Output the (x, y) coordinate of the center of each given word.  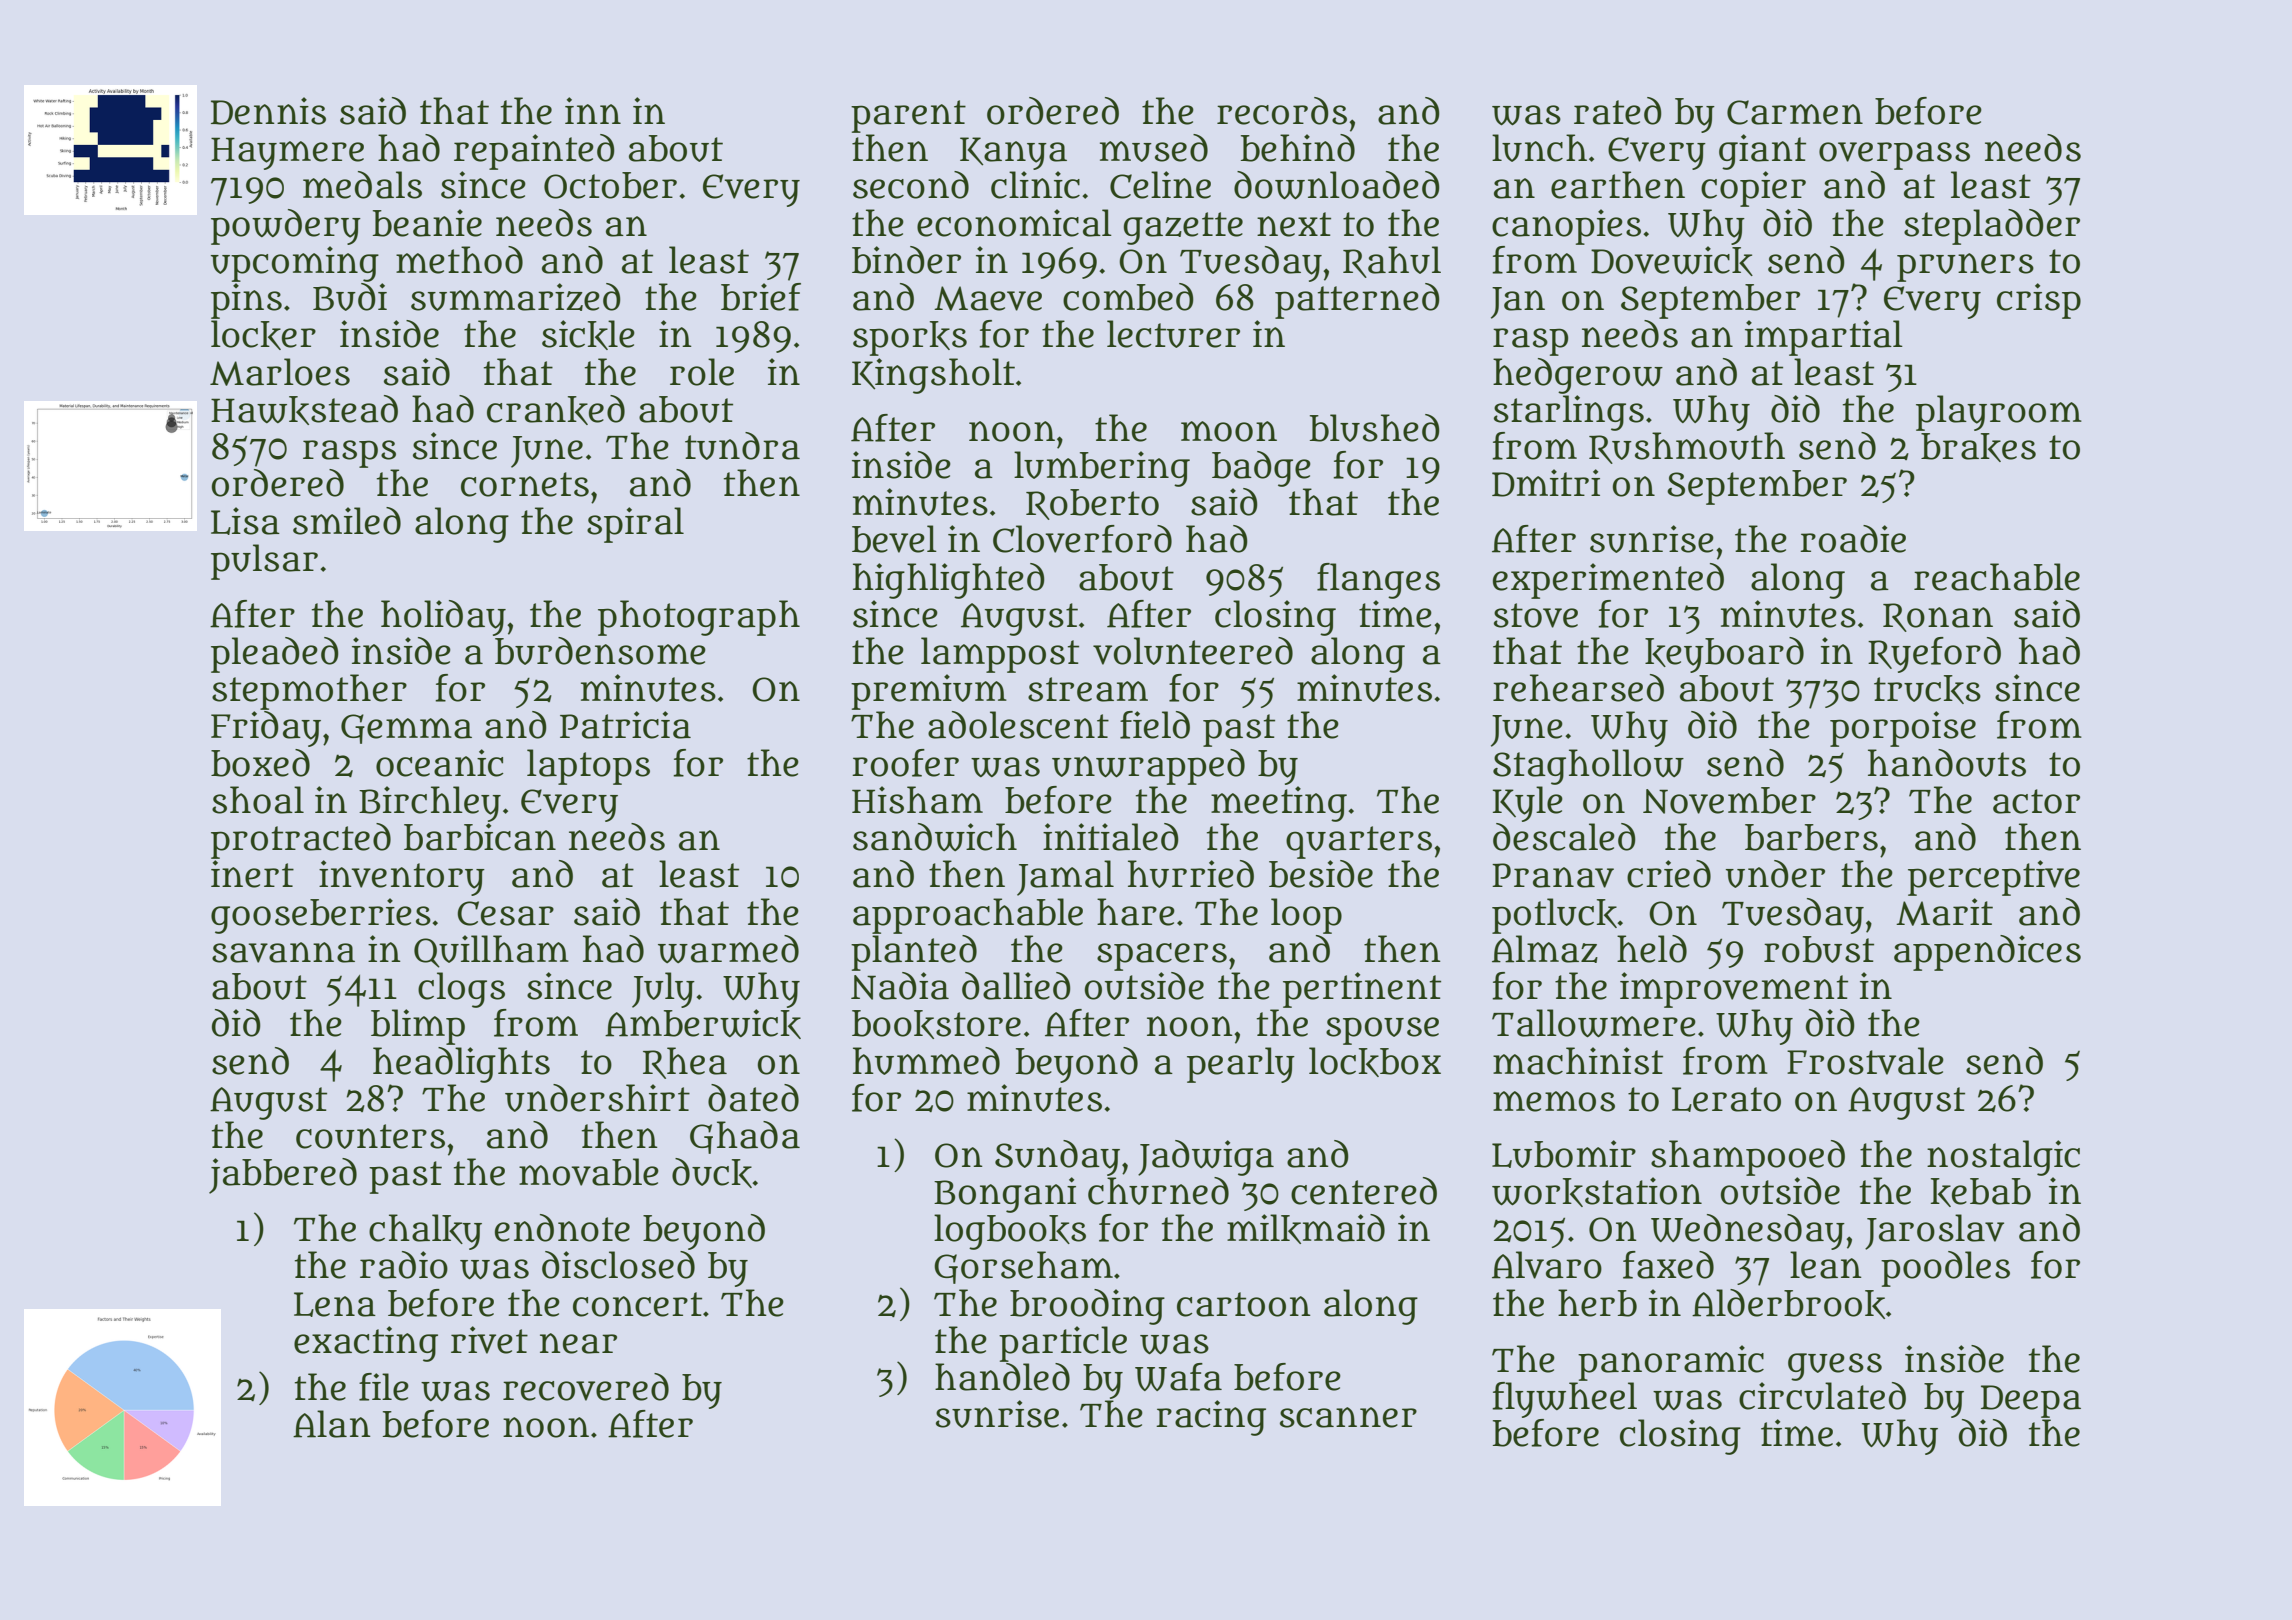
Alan (332, 1424)
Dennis (268, 111)
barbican (480, 837)
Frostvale (1865, 1061)
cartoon (1244, 1304)
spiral (635, 525)
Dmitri (1546, 483)
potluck (1554, 916)
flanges (1378, 581)
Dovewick (1672, 261)
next (1294, 224)
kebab (1981, 1192)
